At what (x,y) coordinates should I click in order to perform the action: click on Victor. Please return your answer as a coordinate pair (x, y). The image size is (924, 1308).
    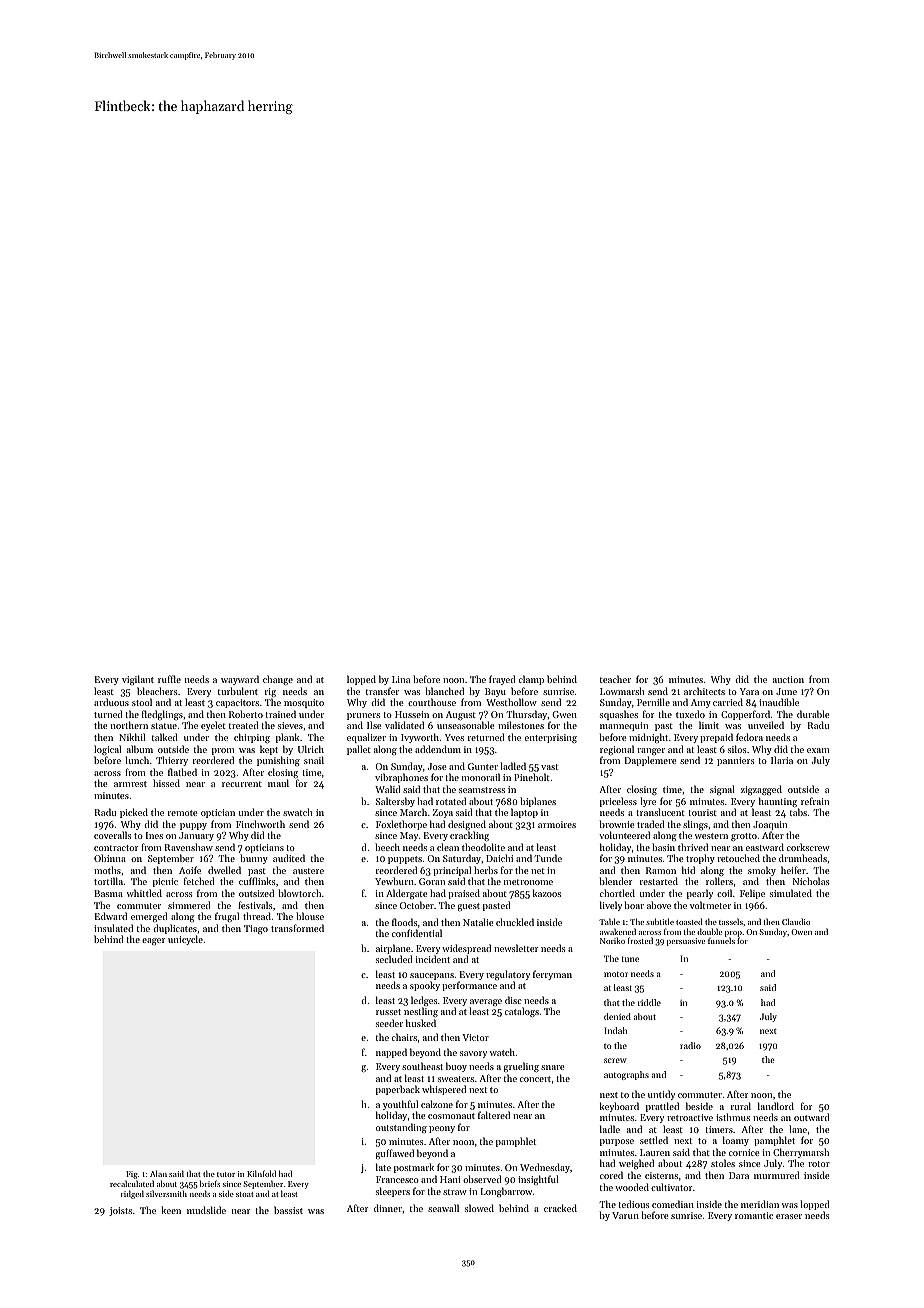
    Looking at the image, I should click on (475, 1037).
